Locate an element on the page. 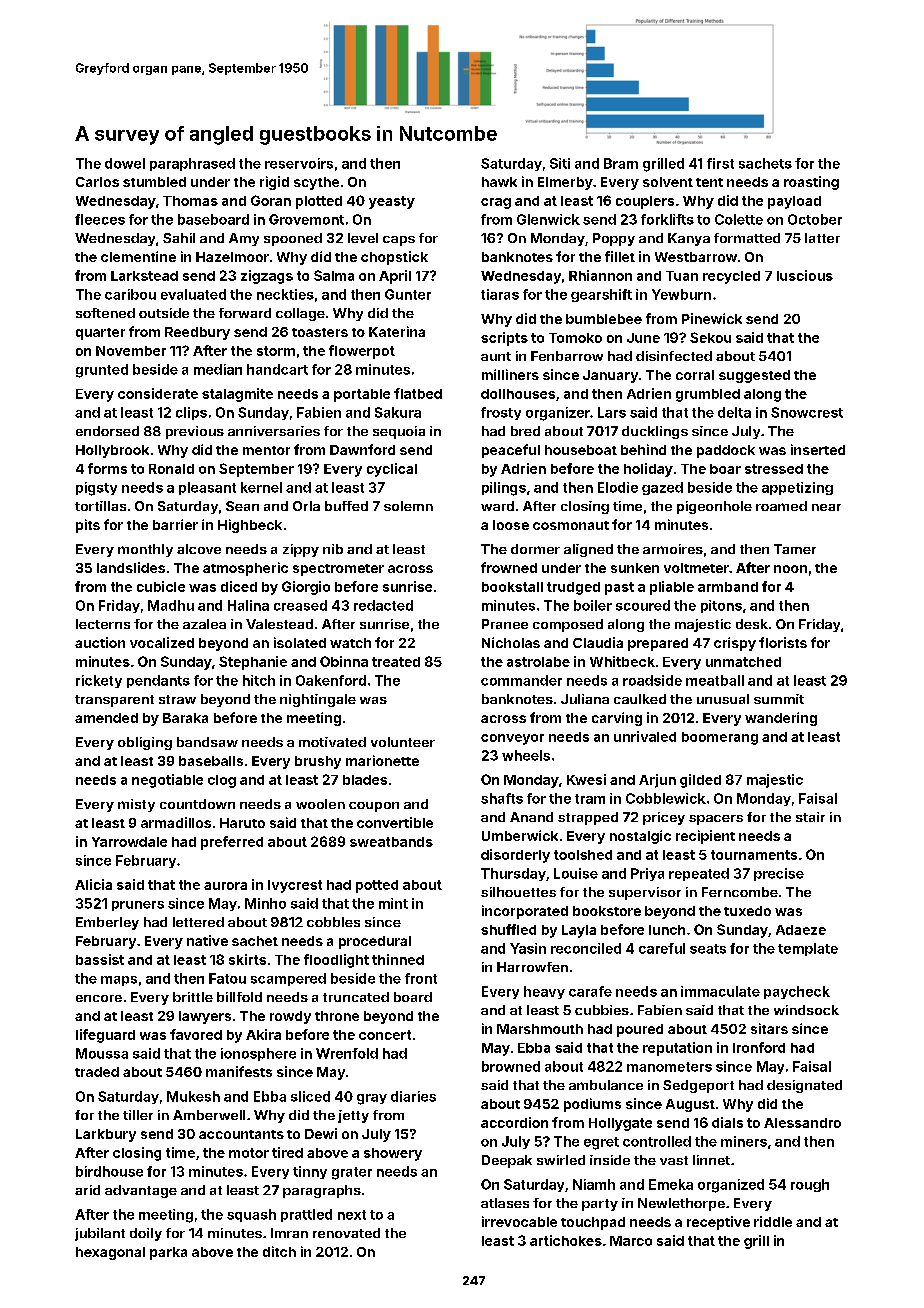  template is located at coordinates (808, 949).
